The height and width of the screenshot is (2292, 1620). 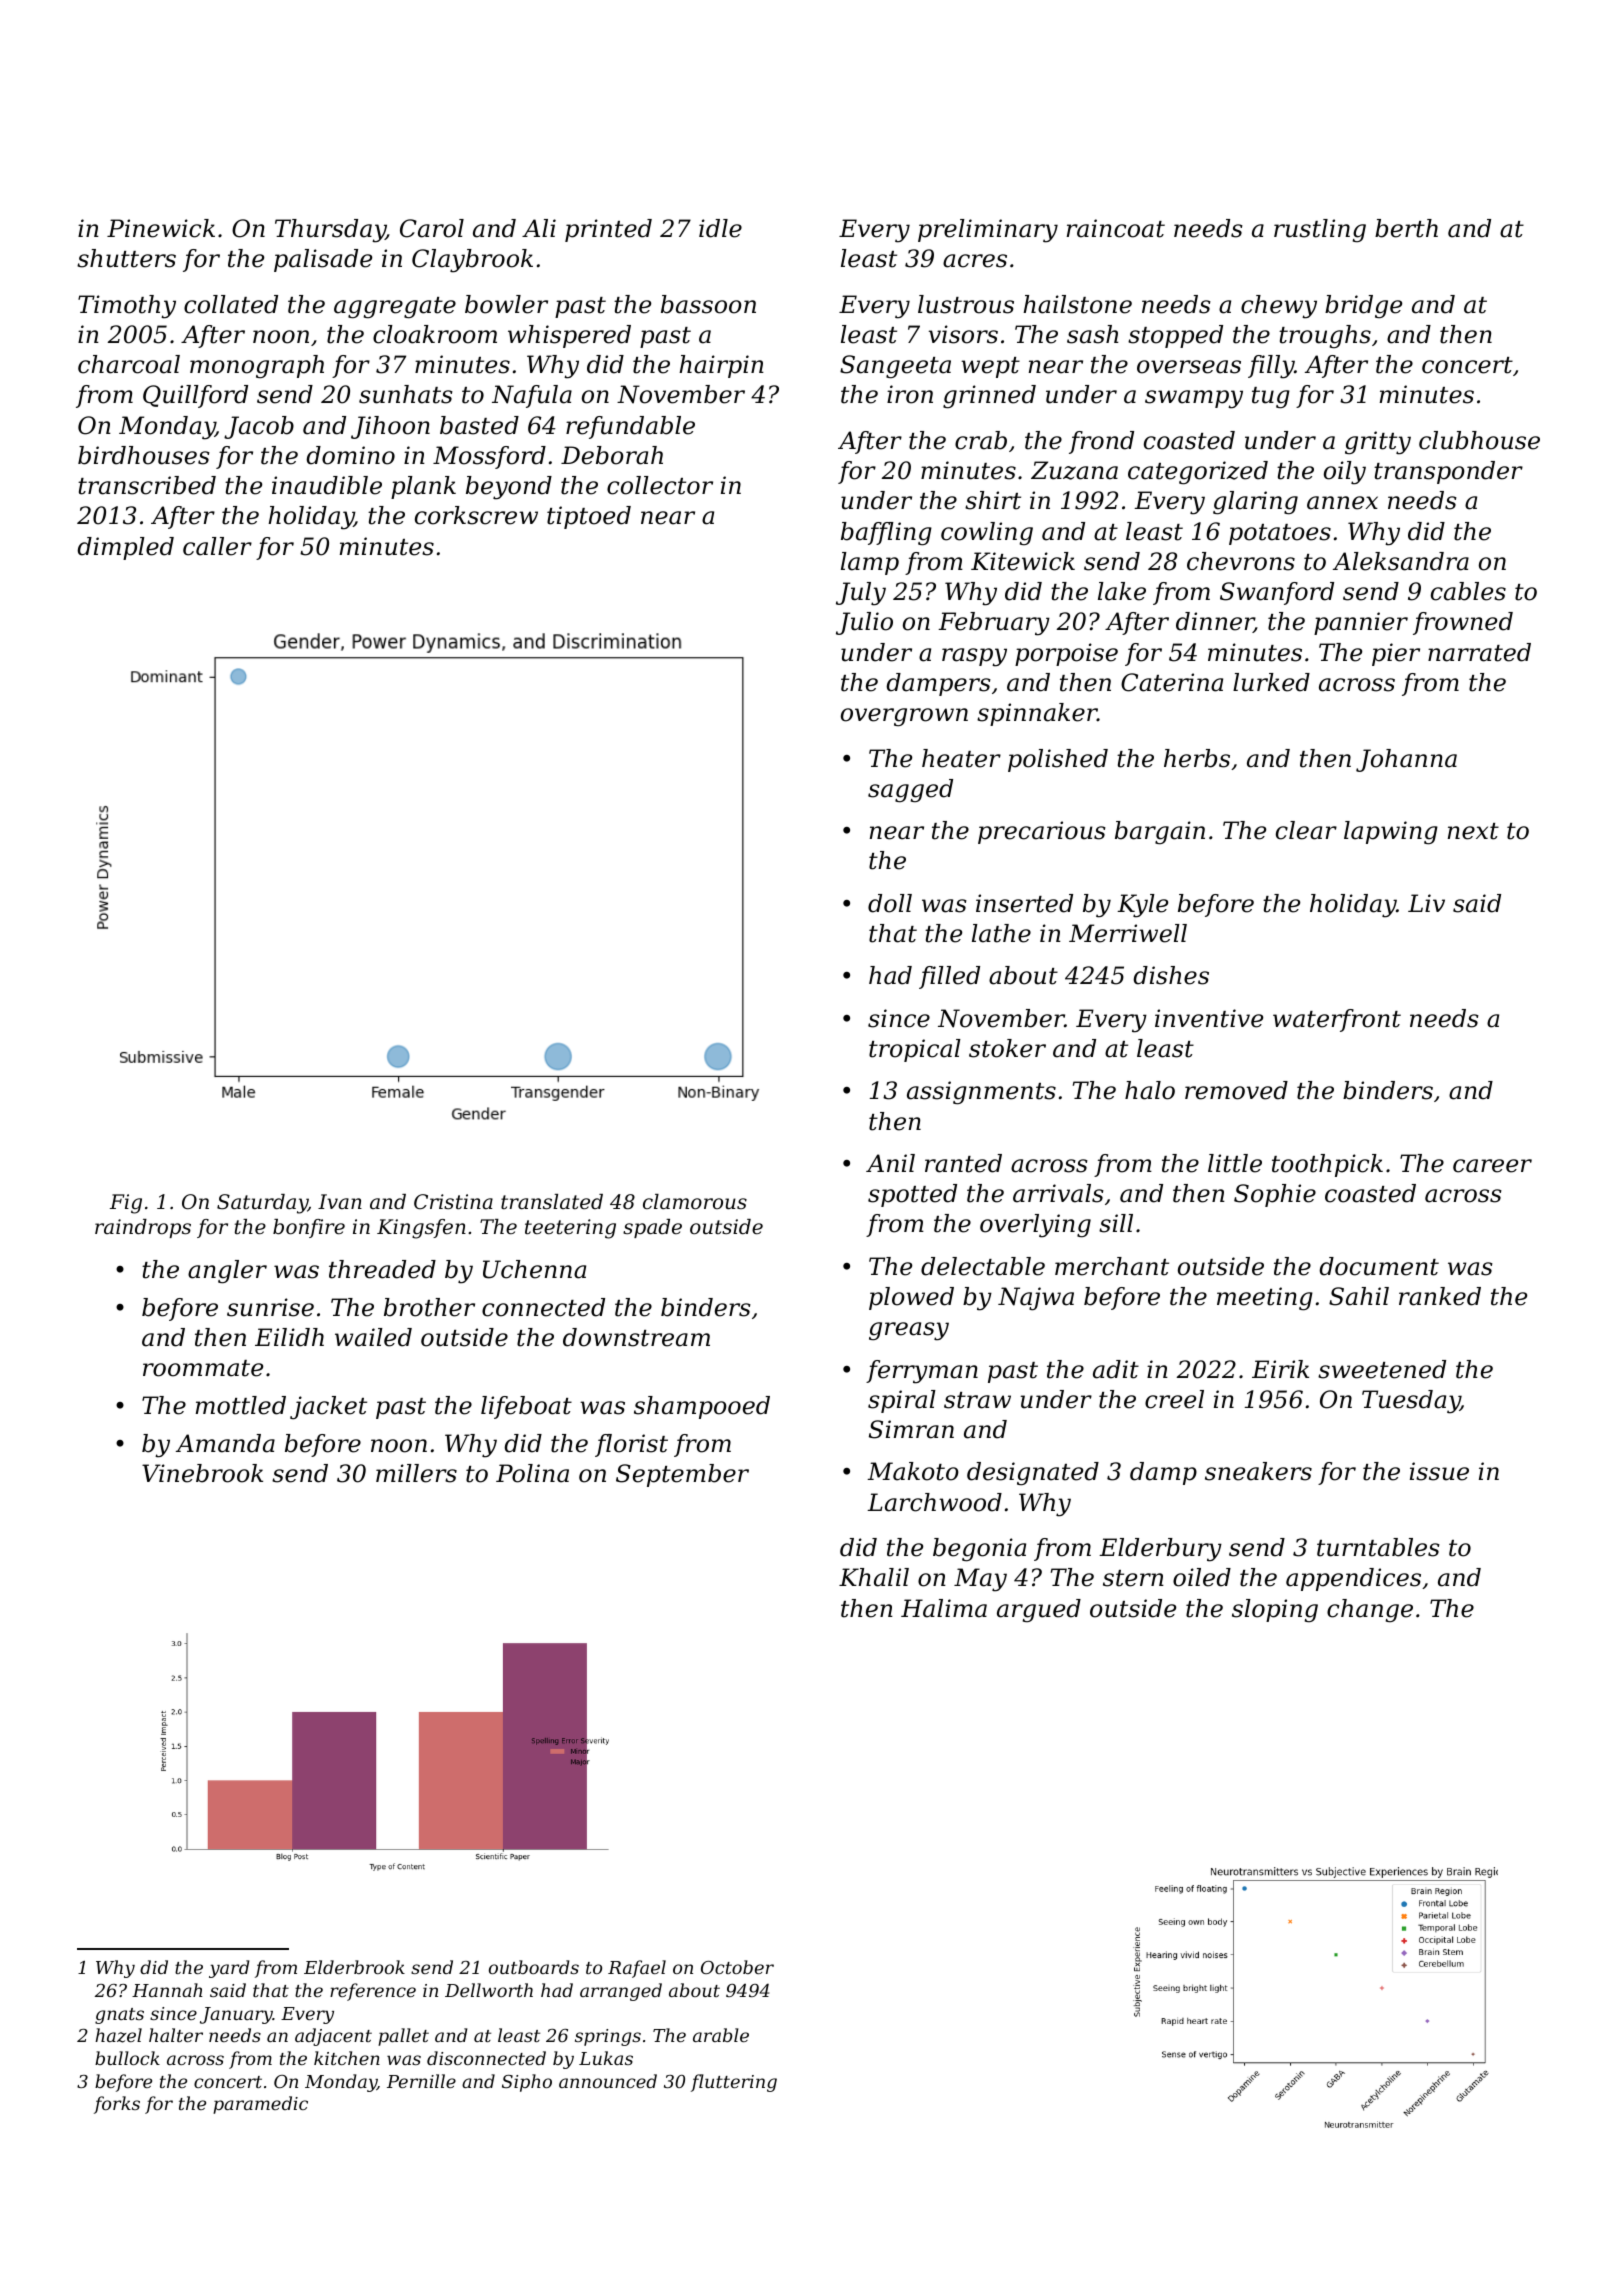 What do you see at coordinates (1370, 1610) in the screenshot?
I see `change` at bounding box center [1370, 1610].
